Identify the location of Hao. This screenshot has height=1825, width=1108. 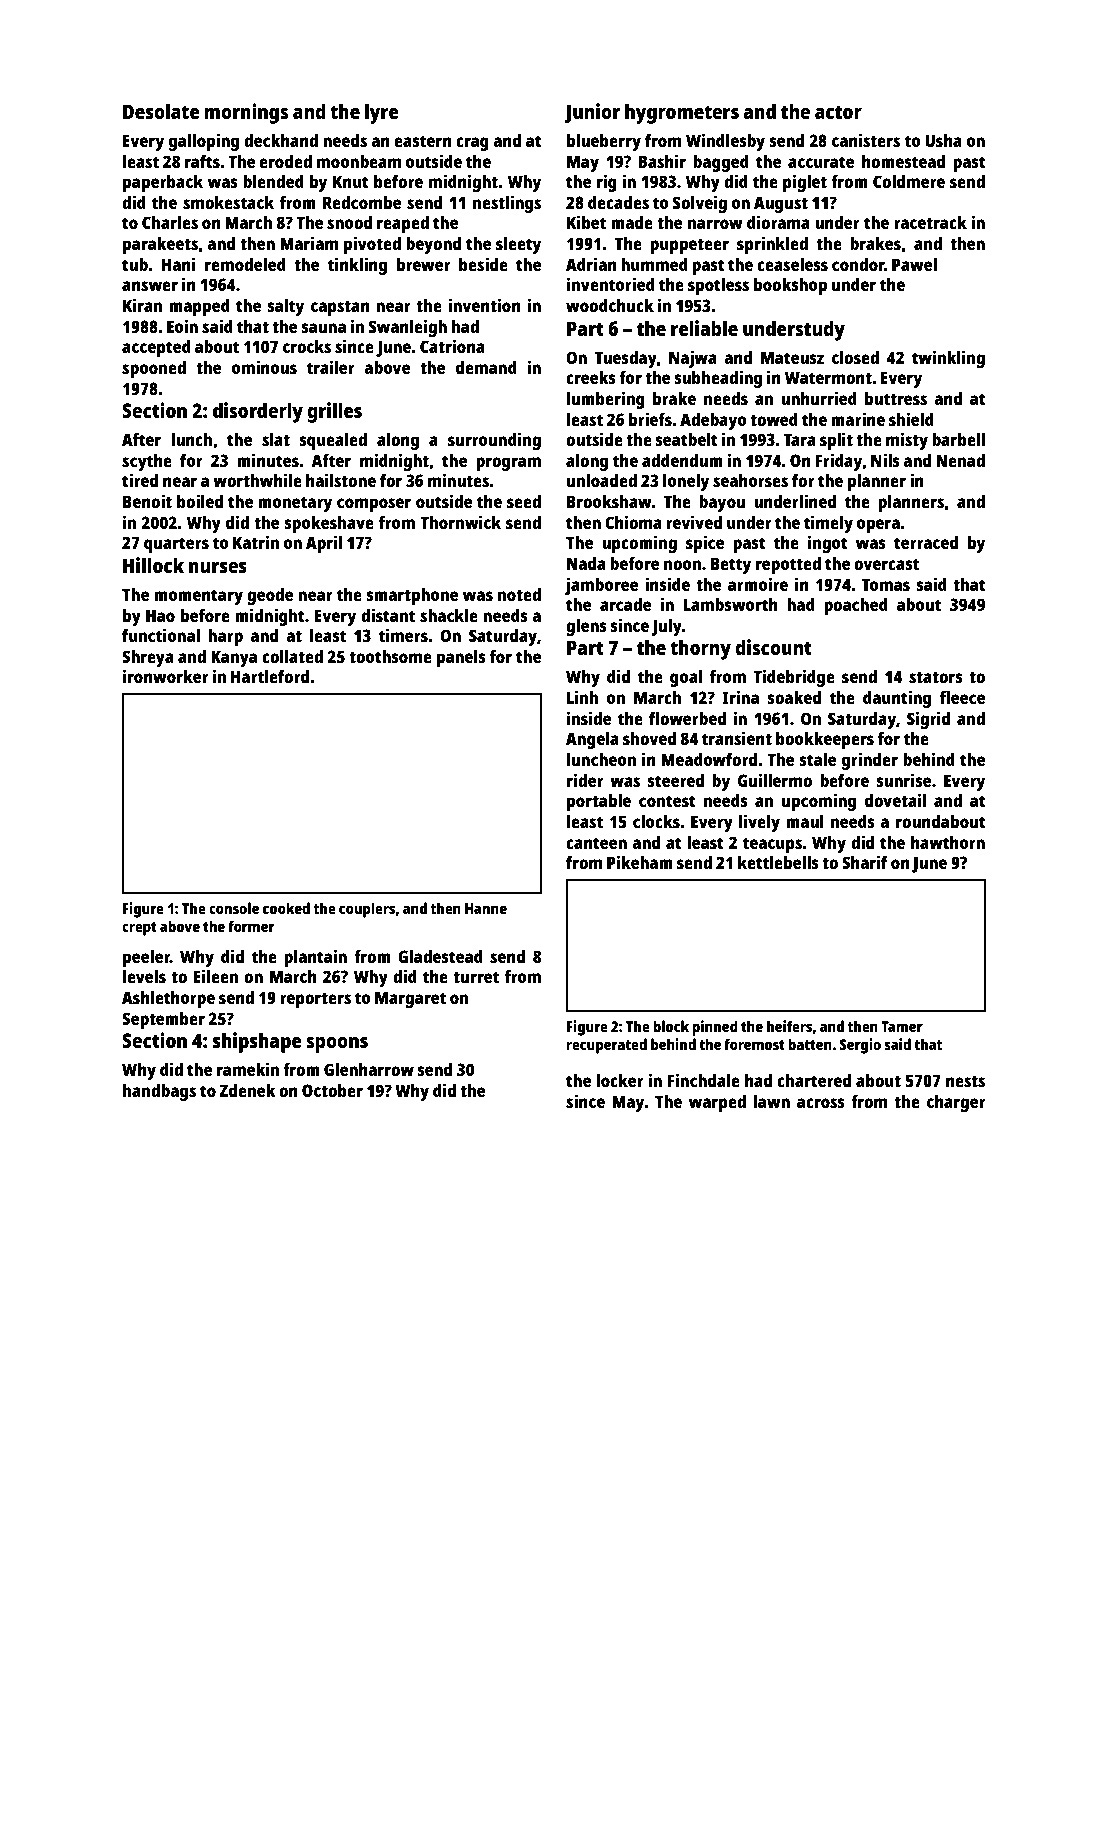
(160, 615).
